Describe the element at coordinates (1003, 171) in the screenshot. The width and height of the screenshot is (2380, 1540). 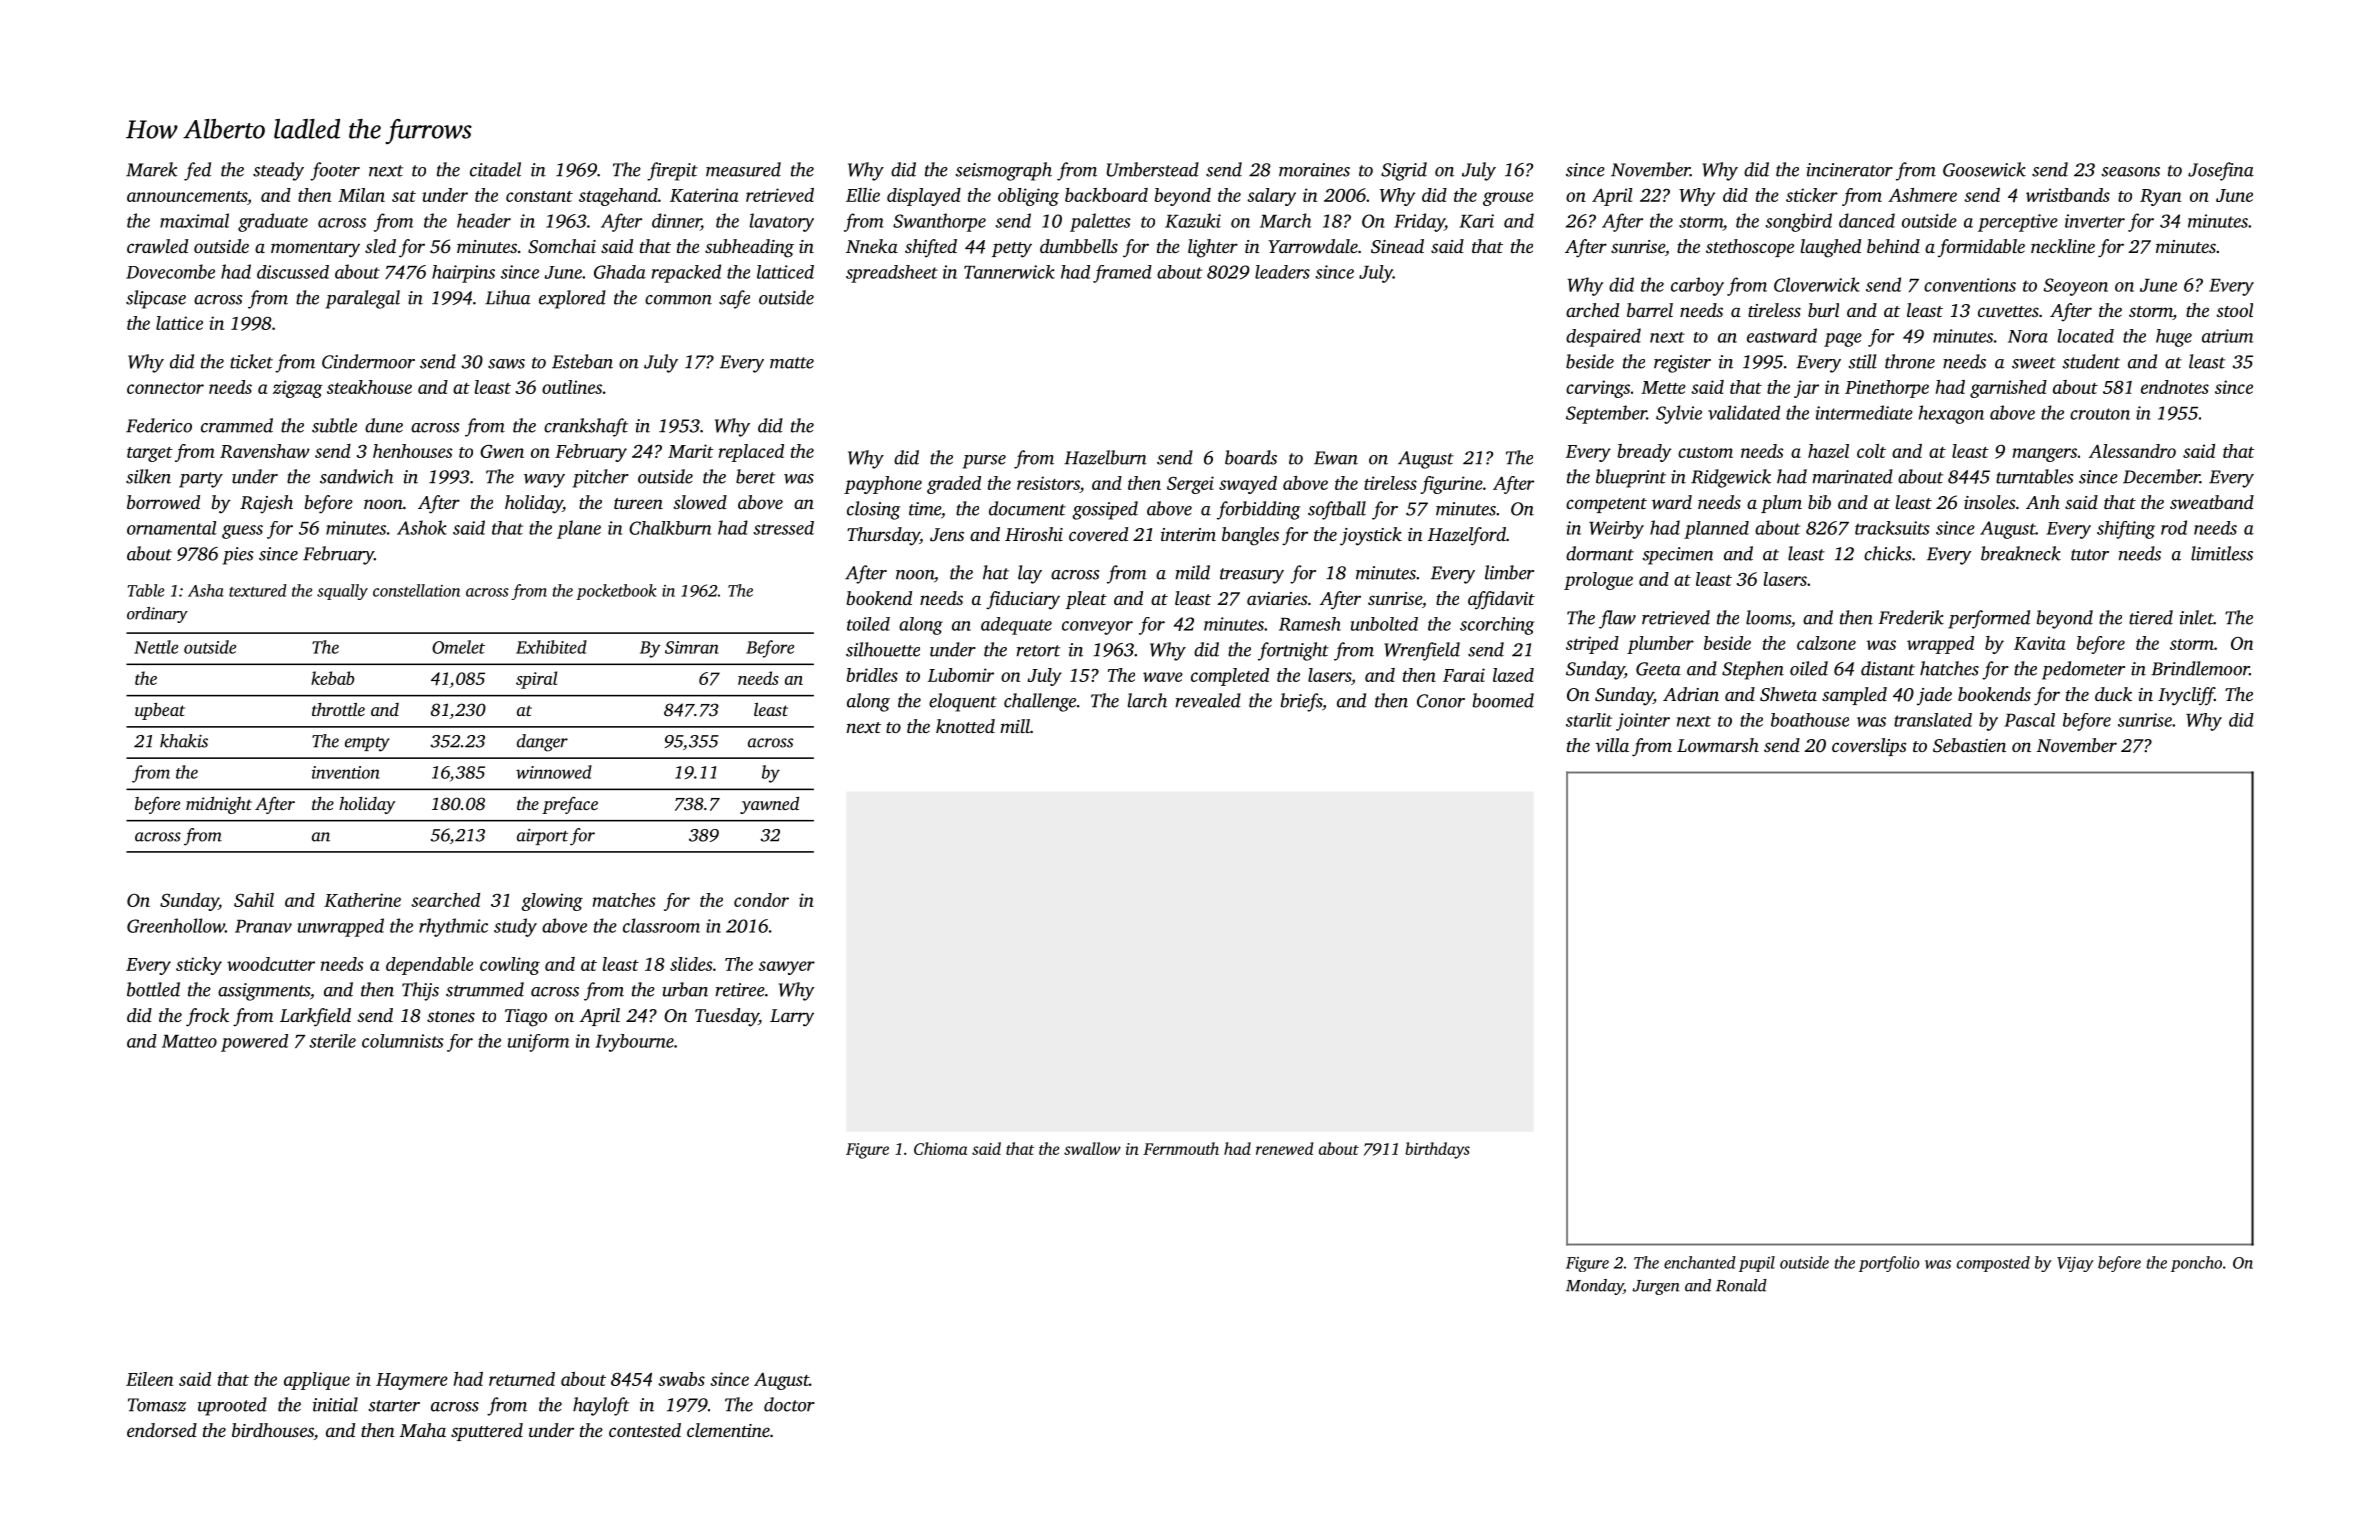
I see `seismograph` at that location.
